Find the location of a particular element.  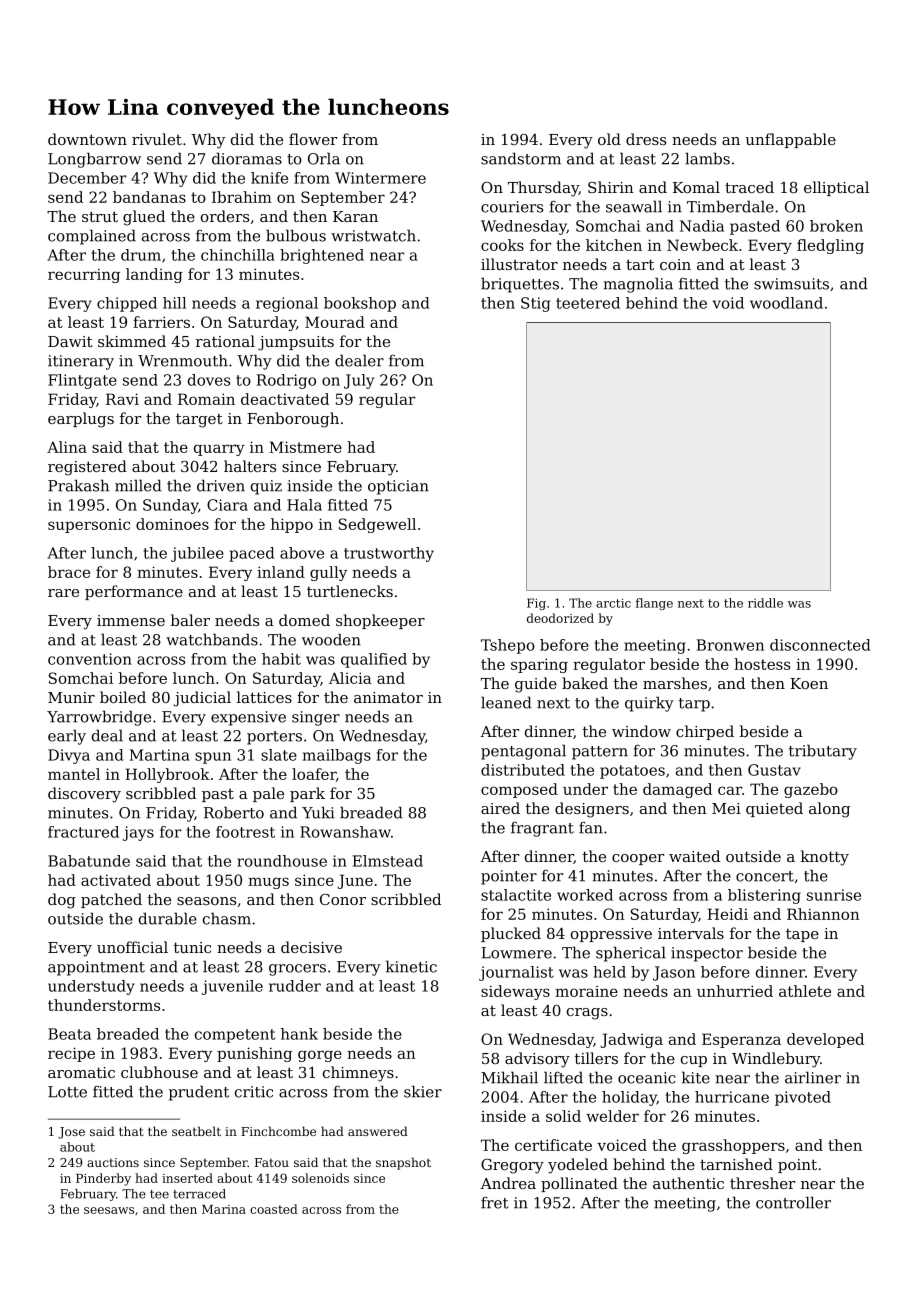

tarp is located at coordinates (694, 705).
